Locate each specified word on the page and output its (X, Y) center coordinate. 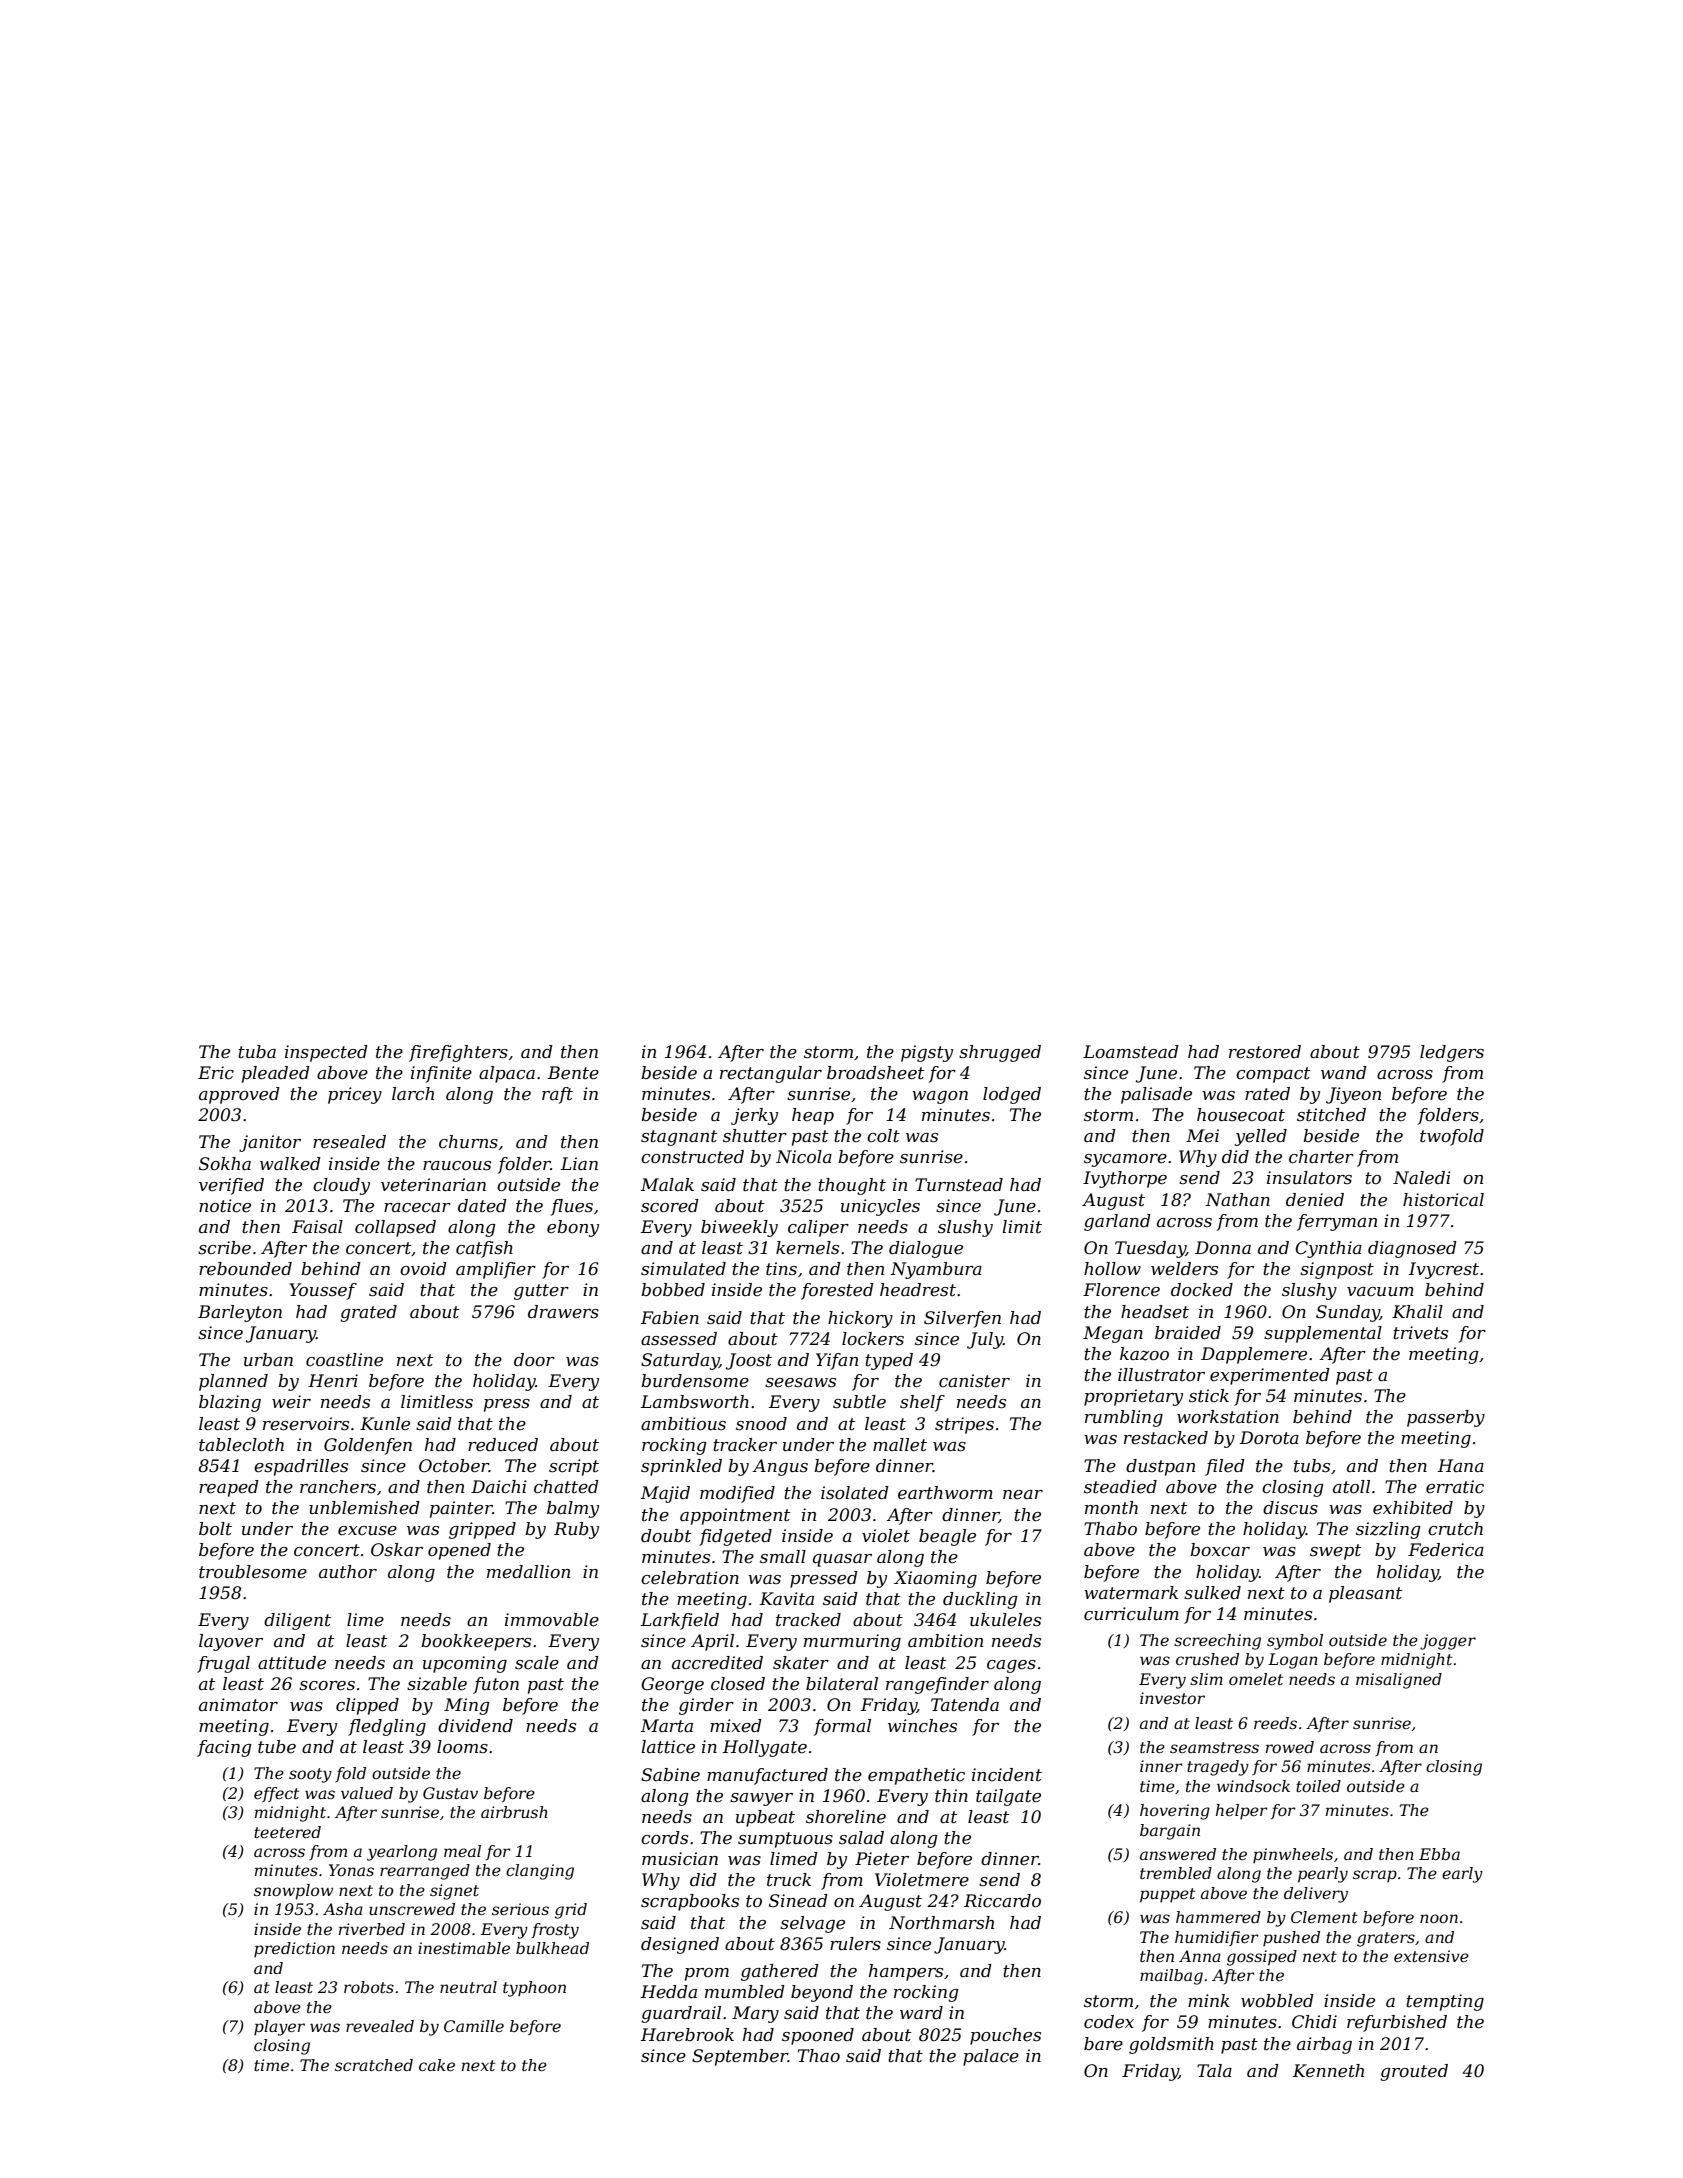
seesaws (800, 1383)
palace (991, 2057)
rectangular (771, 1074)
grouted (1414, 2072)
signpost (1337, 1270)
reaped (229, 1488)
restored (1265, 1052)
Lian (579, 1163)
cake (437, 2065)
